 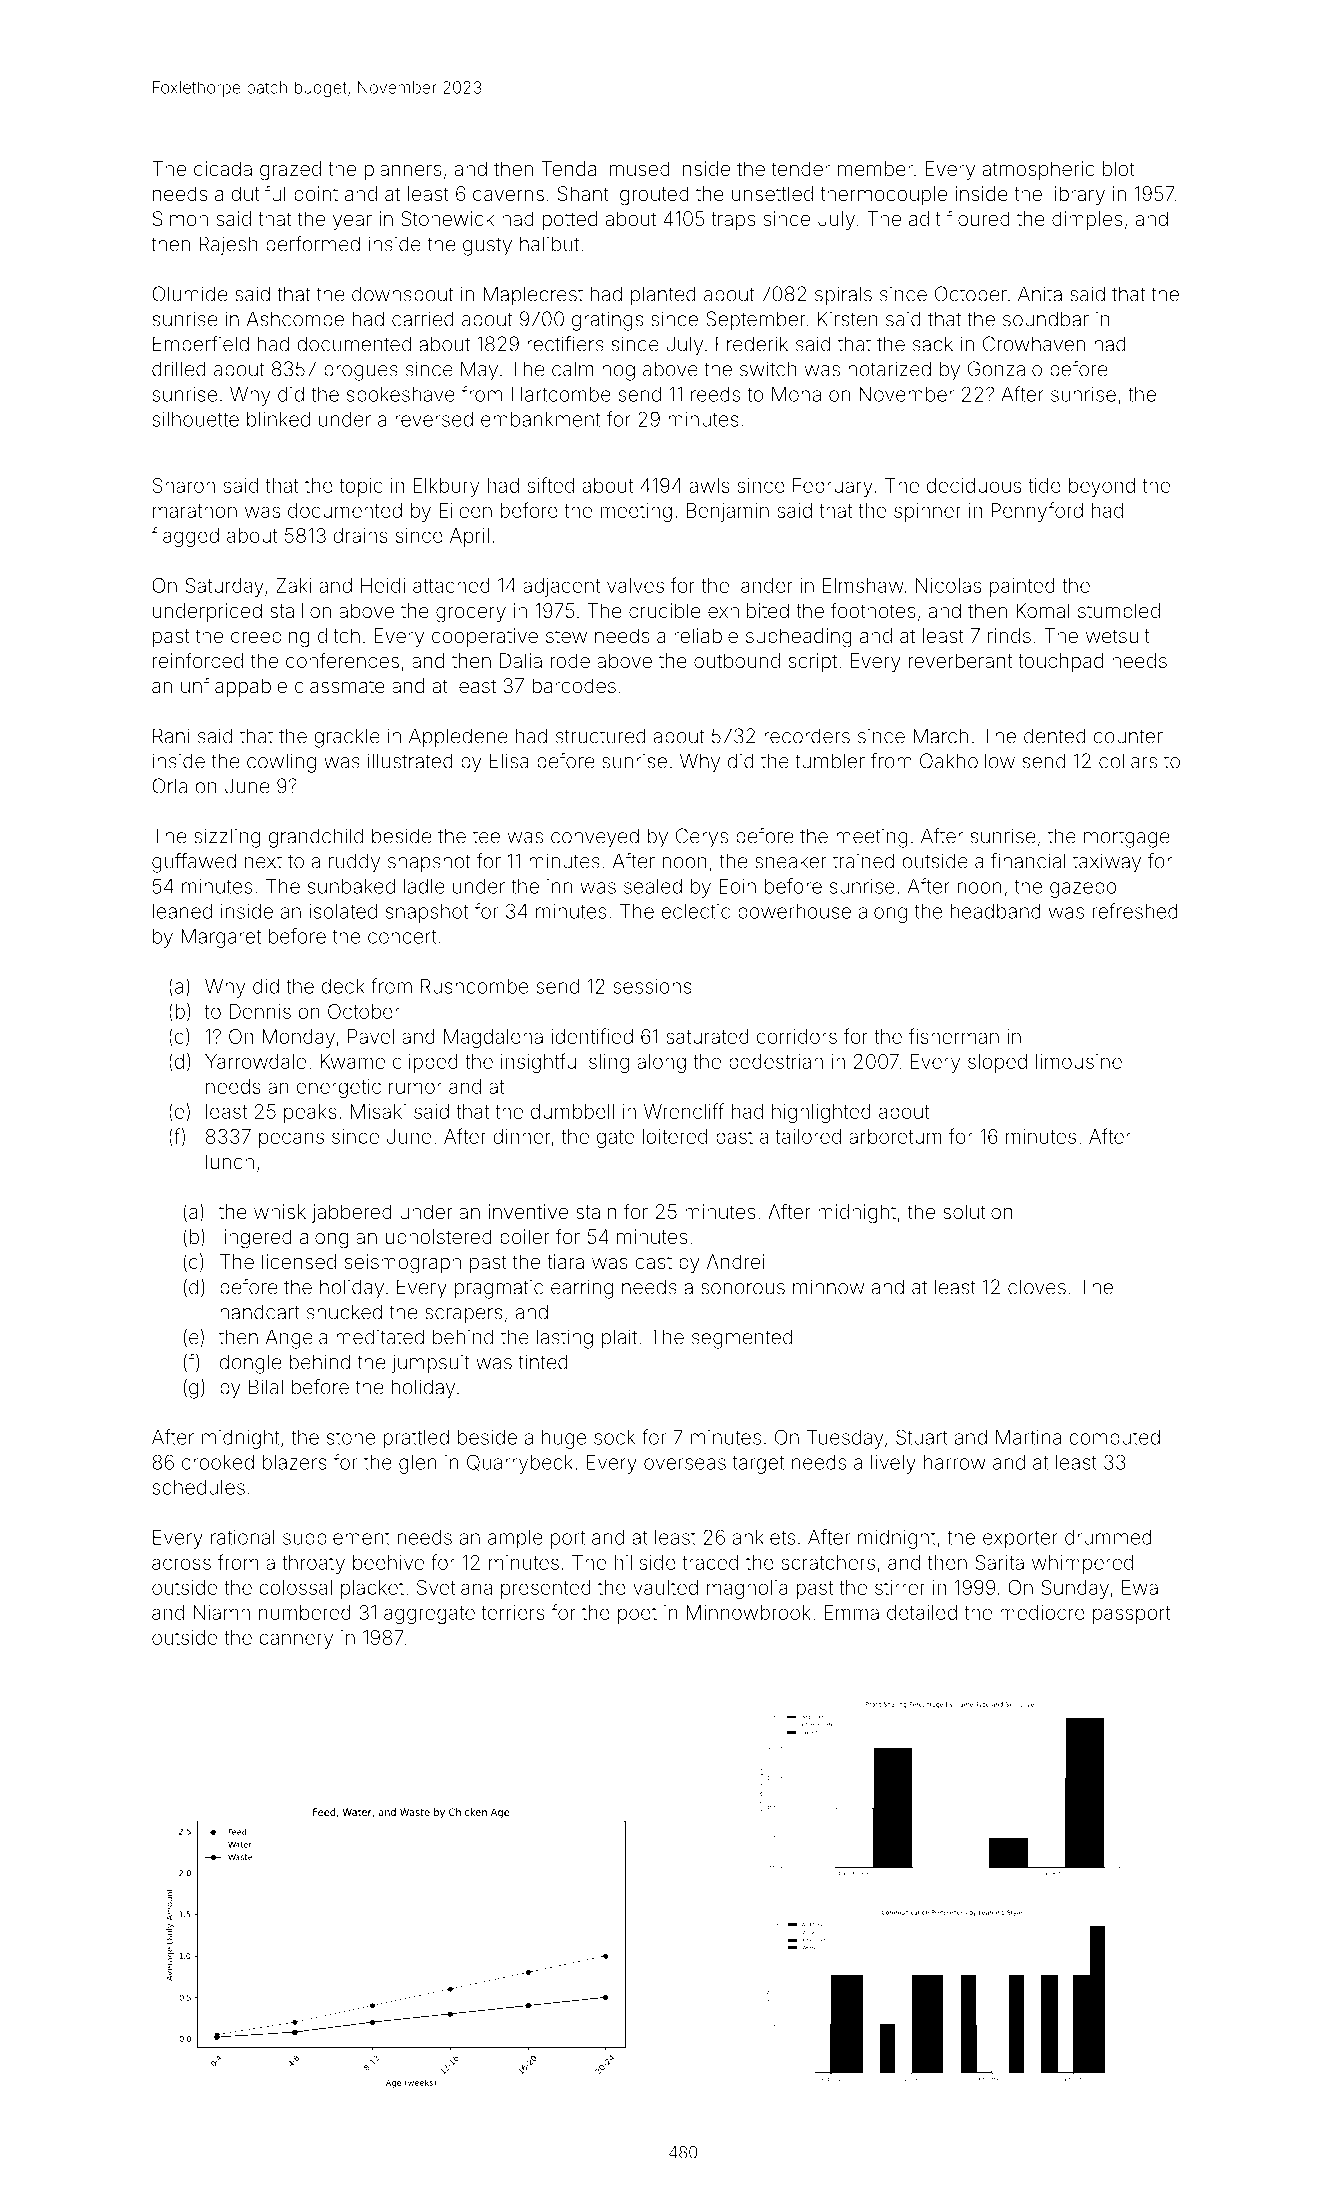 What do you see at coordinates (1135, 911) in the screenshot?
I see `refreshed` at bounding box center [1135, 911].
